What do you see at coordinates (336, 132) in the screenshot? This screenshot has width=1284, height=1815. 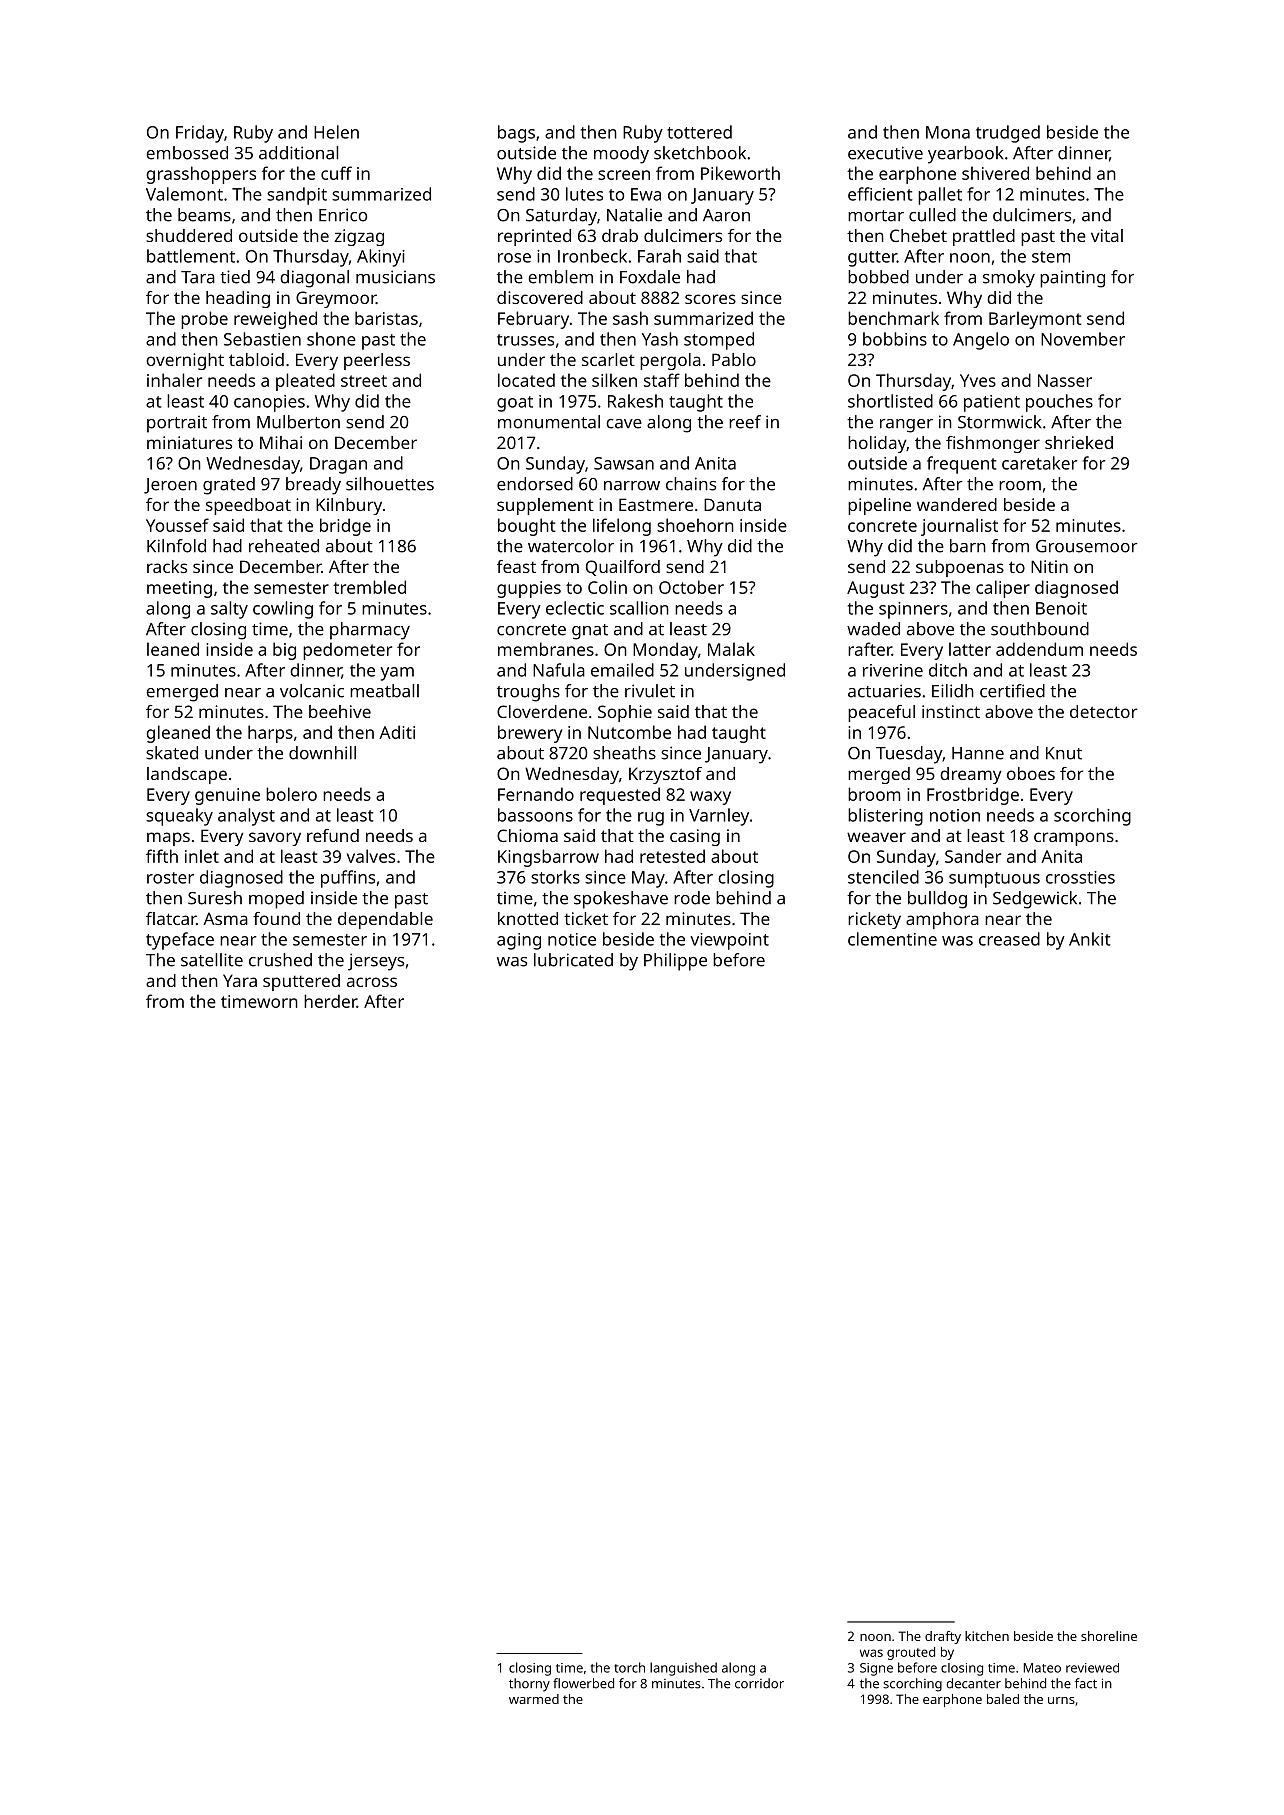 I see `Helen` at bounding box center [336, 132].
